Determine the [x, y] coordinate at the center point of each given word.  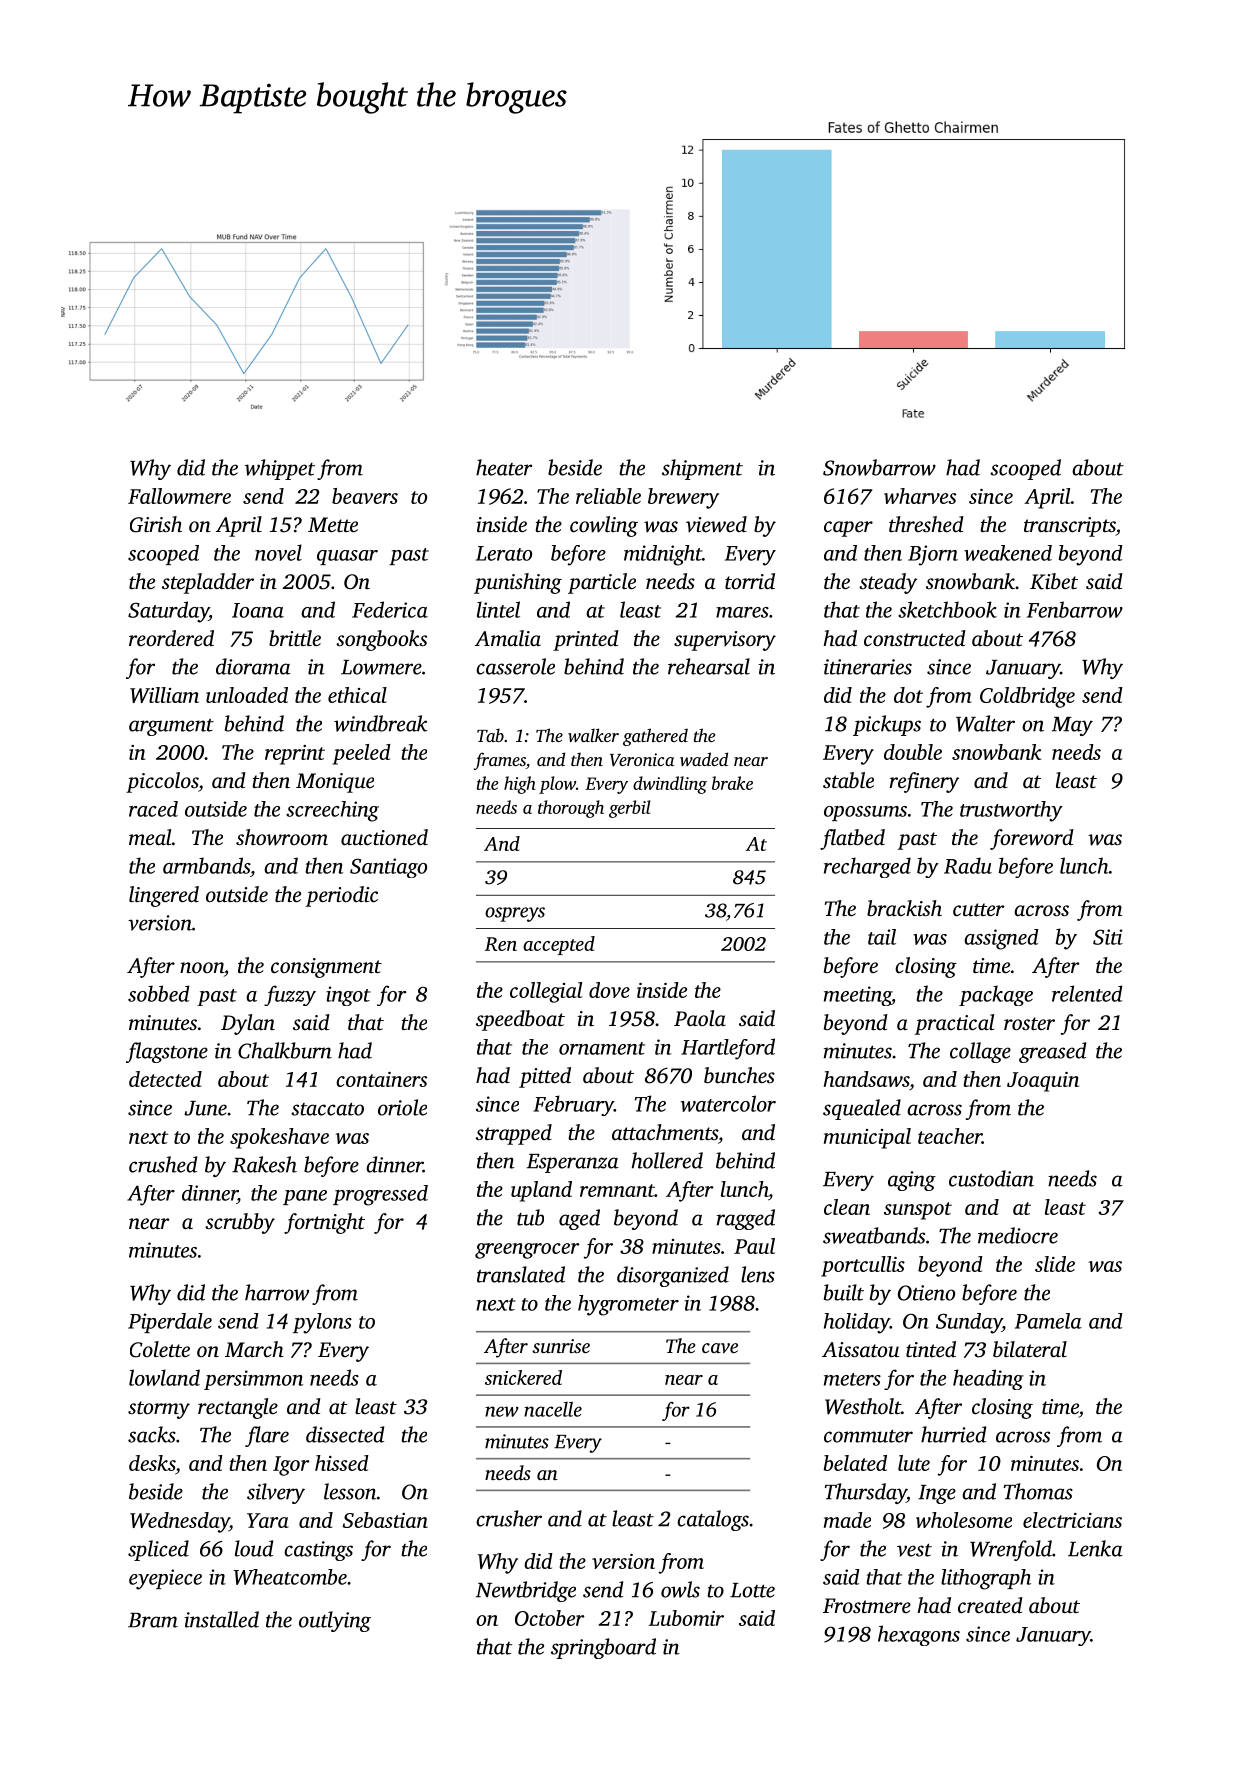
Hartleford [728, 1049]
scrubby [240, 1223]
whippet [280, 469]
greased [1052, 1052]
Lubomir [686, 1618]
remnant [617, 1190]
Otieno [926, 1293]
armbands [206, 865]
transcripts [1070, 527]
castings [318, 1551]
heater [504, 467]
